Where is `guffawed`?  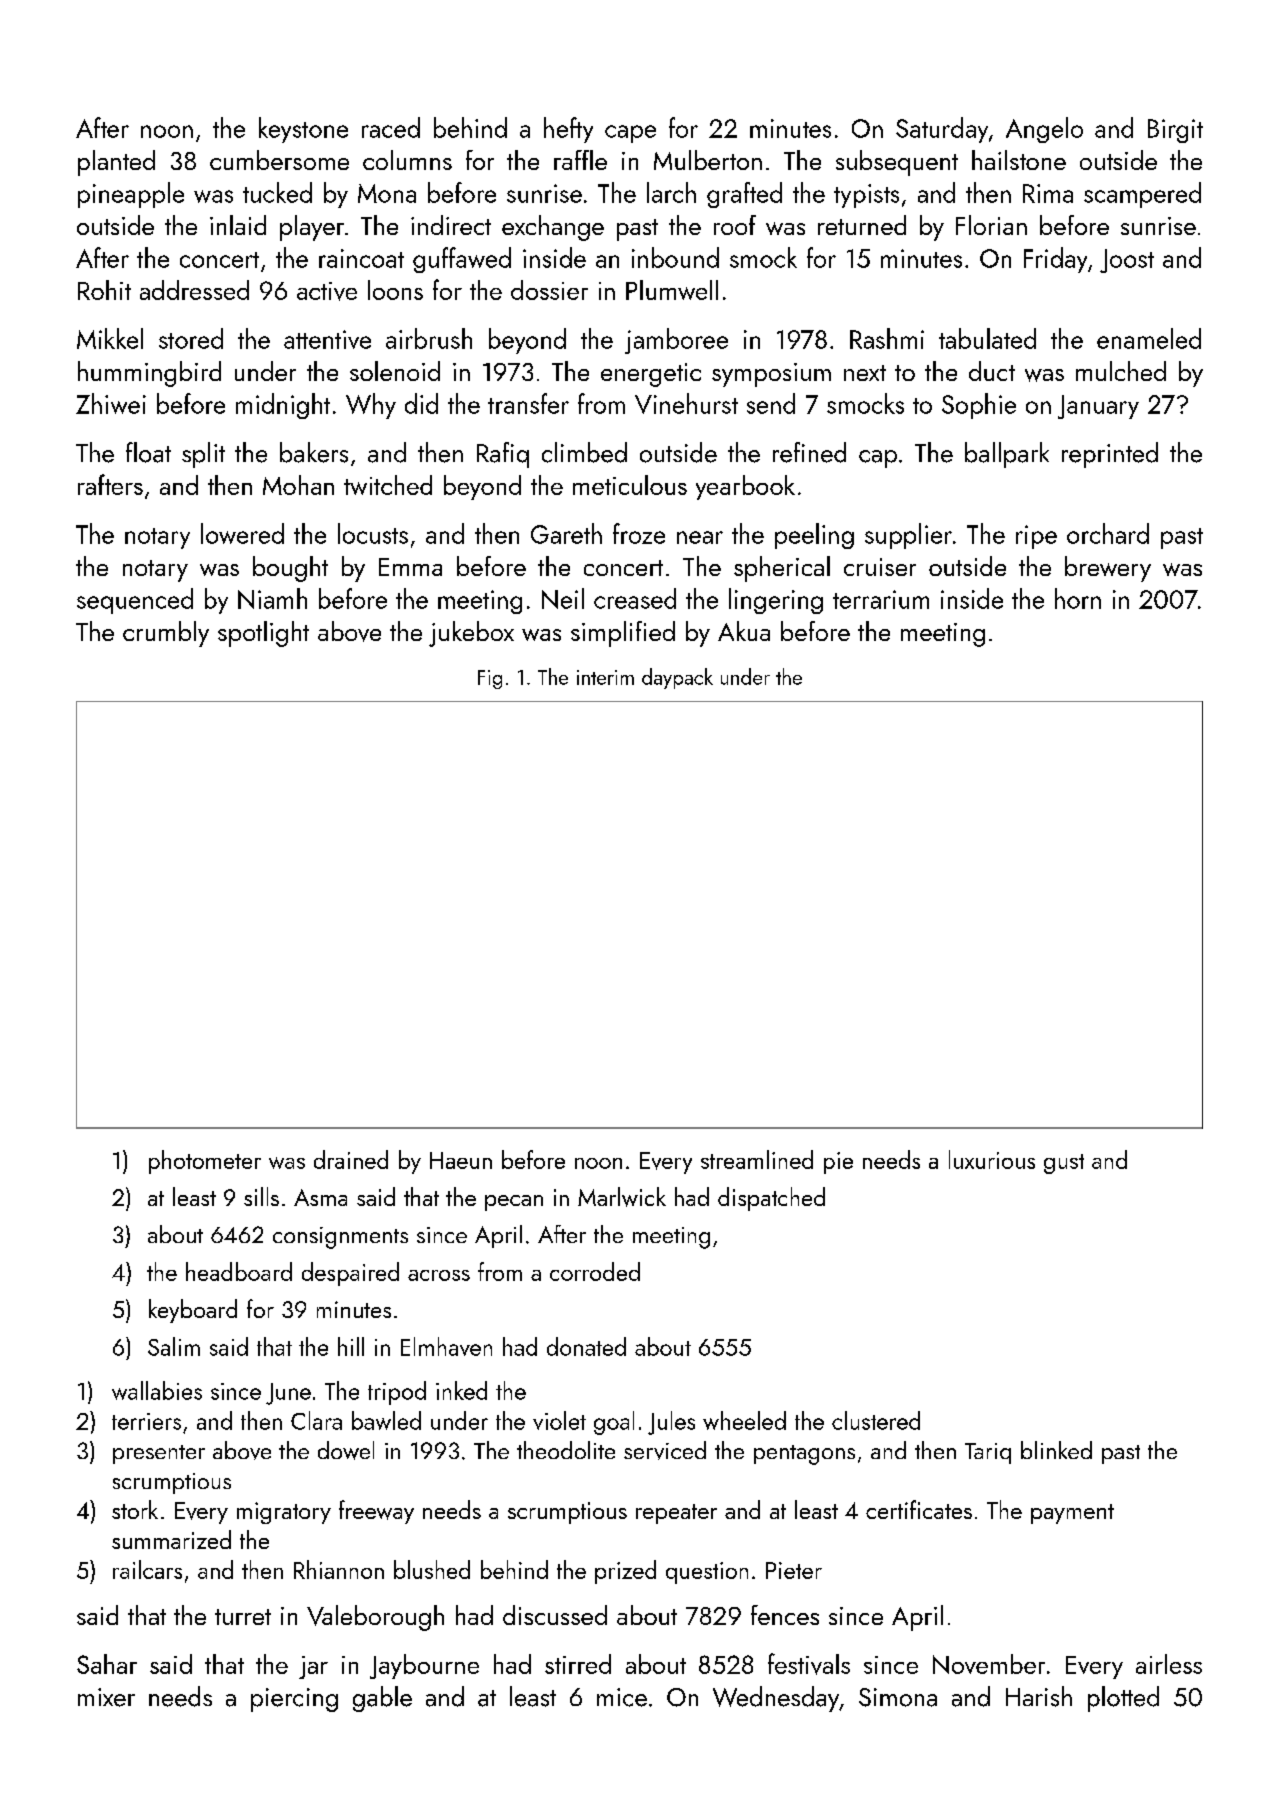 guffawed is located at coordinates (462, 260).
